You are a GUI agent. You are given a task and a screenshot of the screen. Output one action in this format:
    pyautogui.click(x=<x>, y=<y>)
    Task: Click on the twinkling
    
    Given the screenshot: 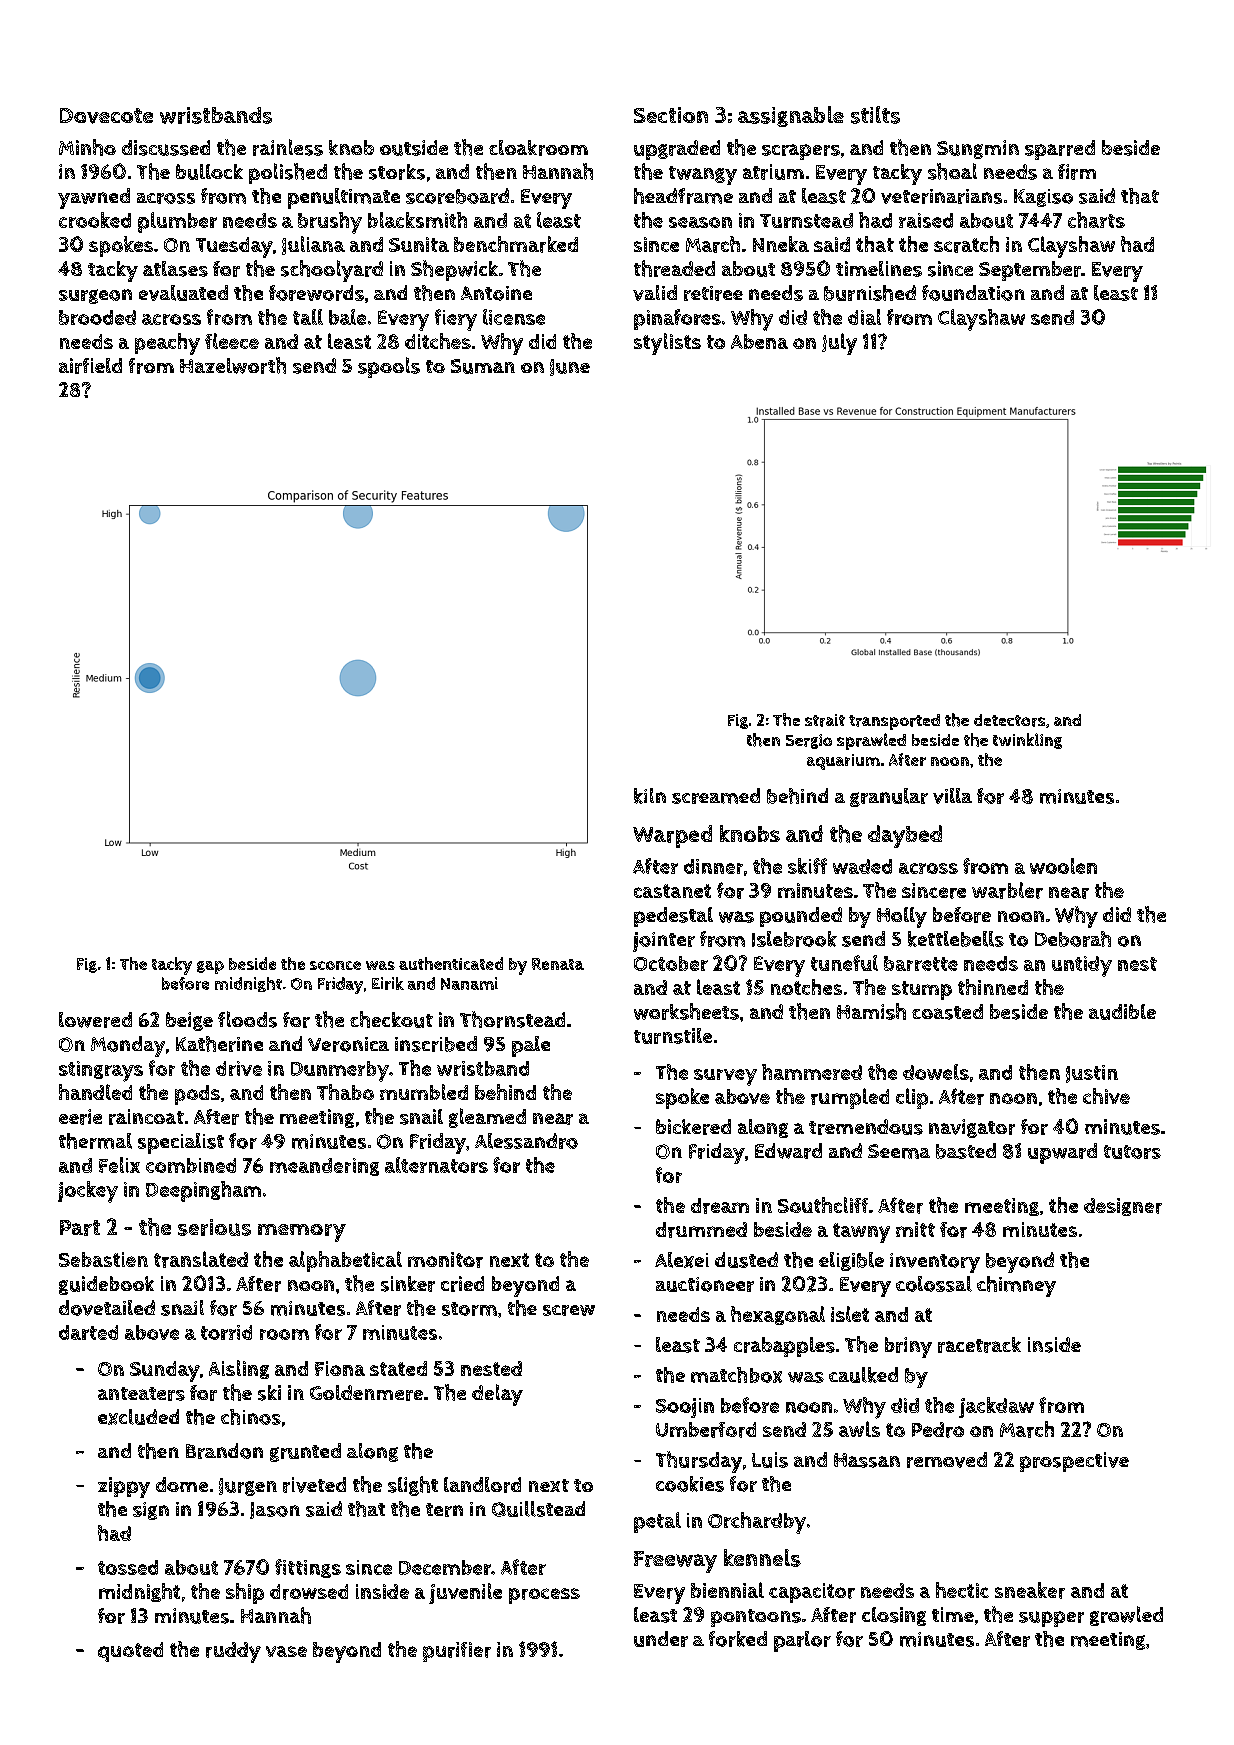 What is the action you would take?
    pyautogui.click(x=1027, y=741)
